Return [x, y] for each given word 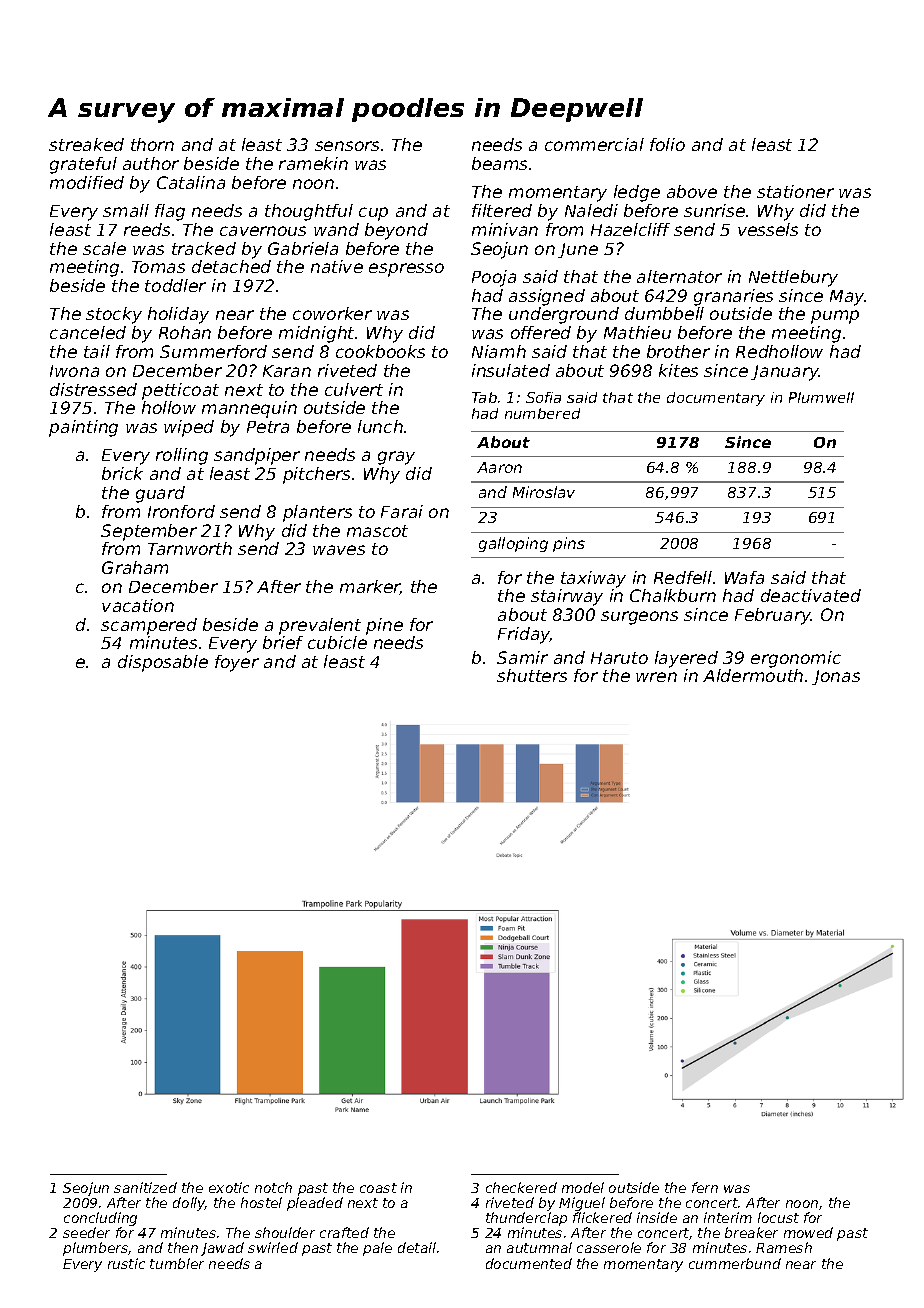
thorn [152, 144]
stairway [567, 597]
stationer [795, 191]
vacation [138, 605]
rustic [126, 1263]
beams [499, 163]
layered [686, 659]
